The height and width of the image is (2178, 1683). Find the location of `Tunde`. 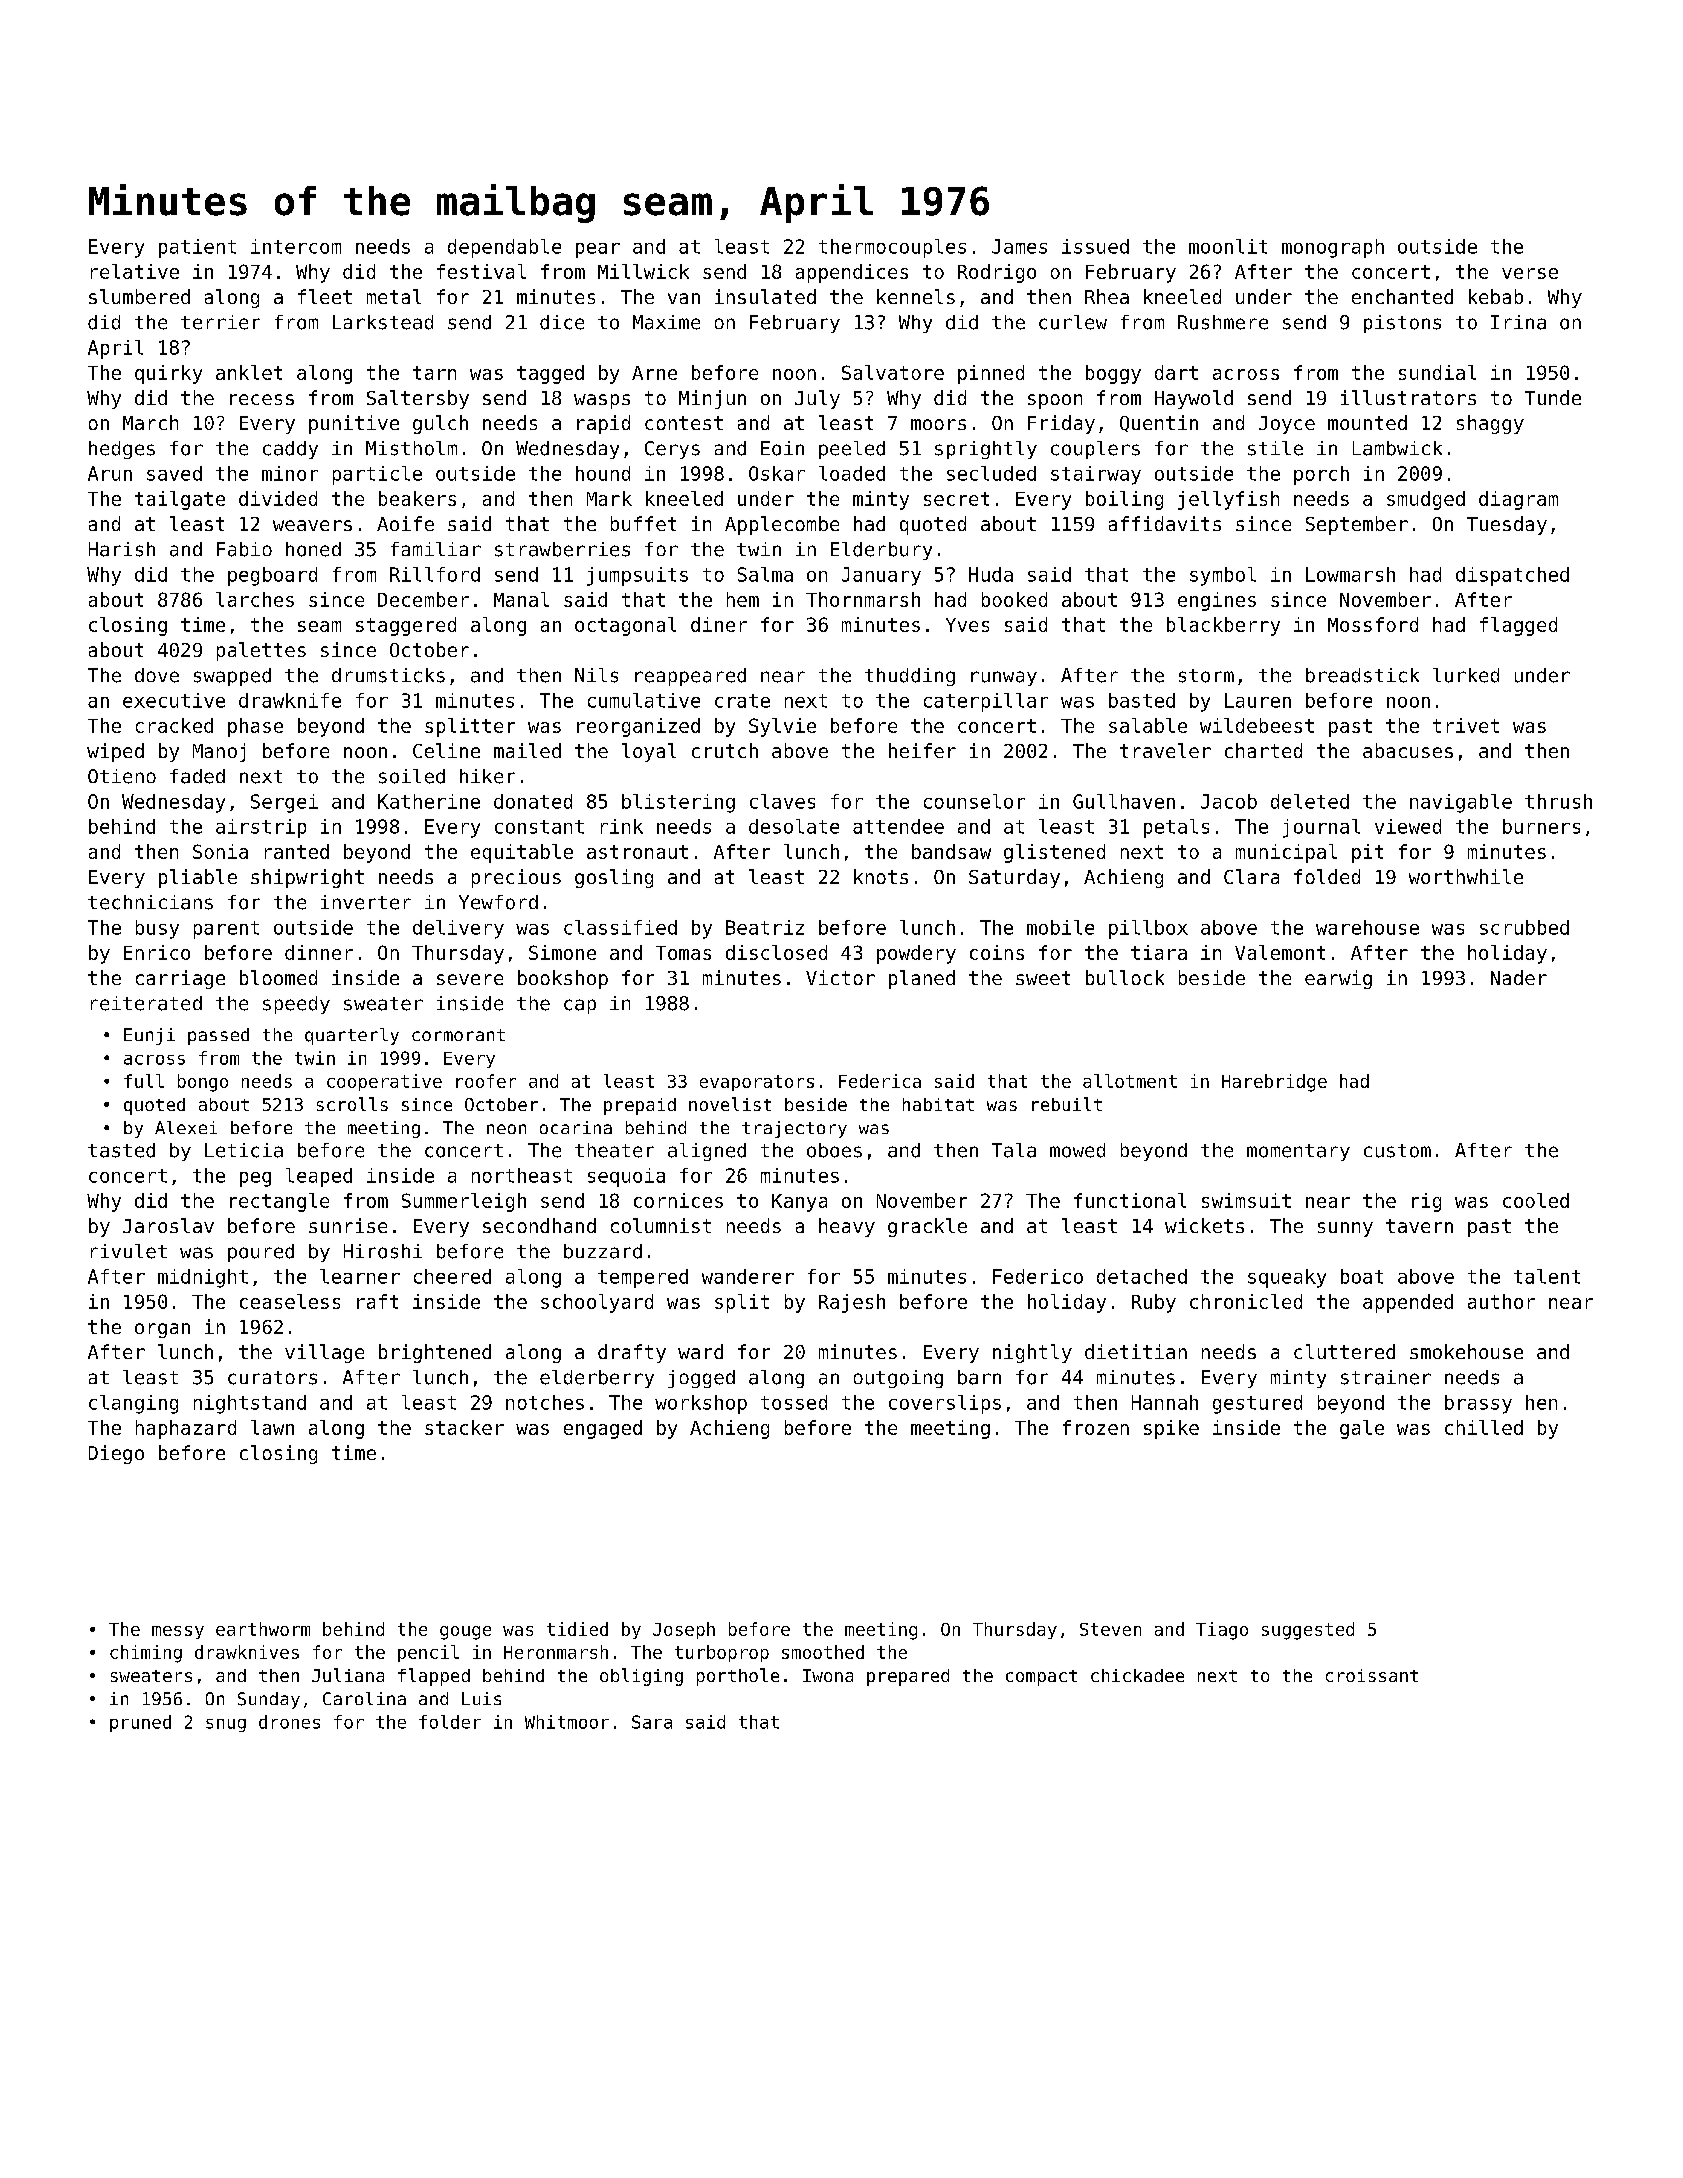

Tunde is located at coordinates (1553, 397).
